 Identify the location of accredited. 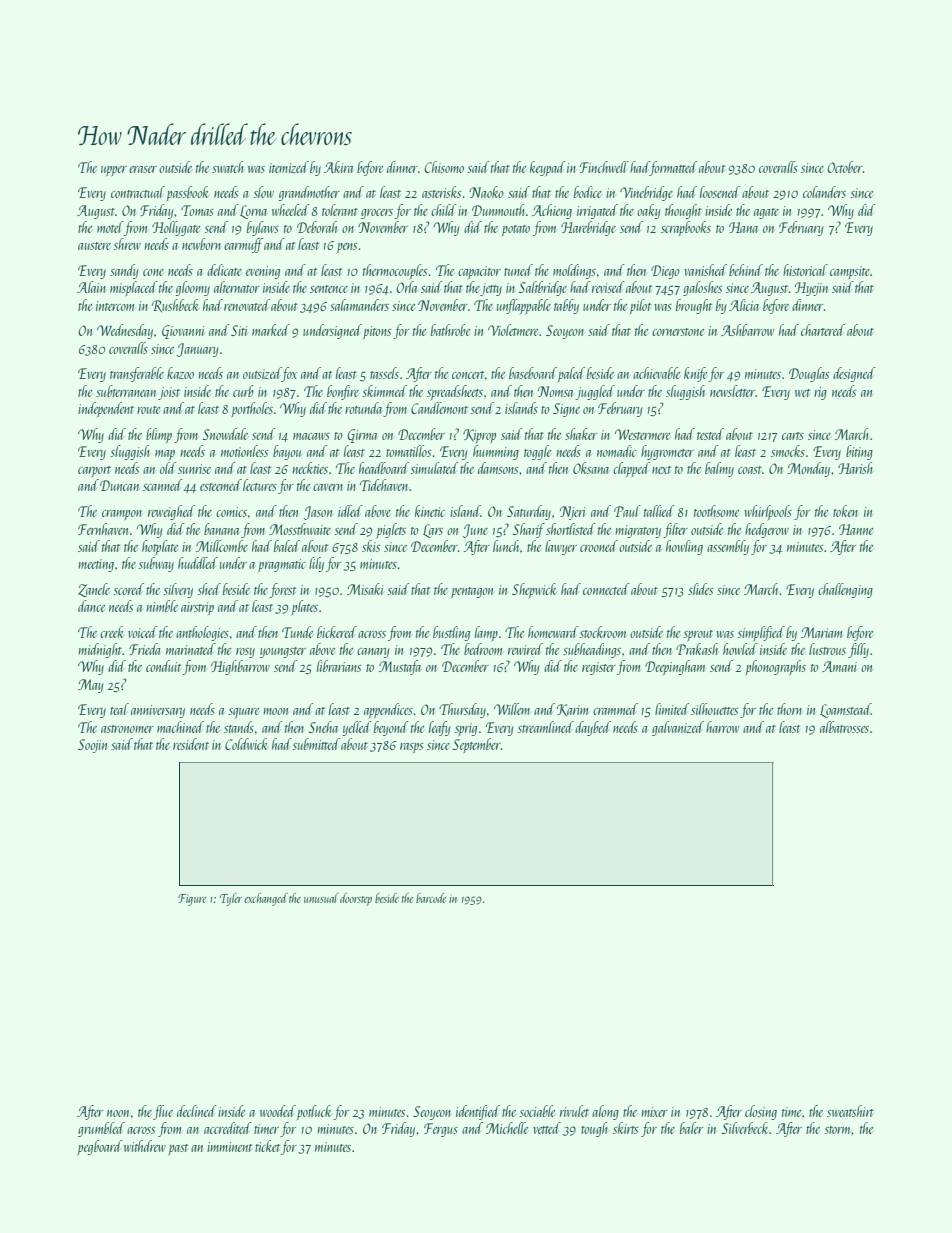
(228, 1128).
